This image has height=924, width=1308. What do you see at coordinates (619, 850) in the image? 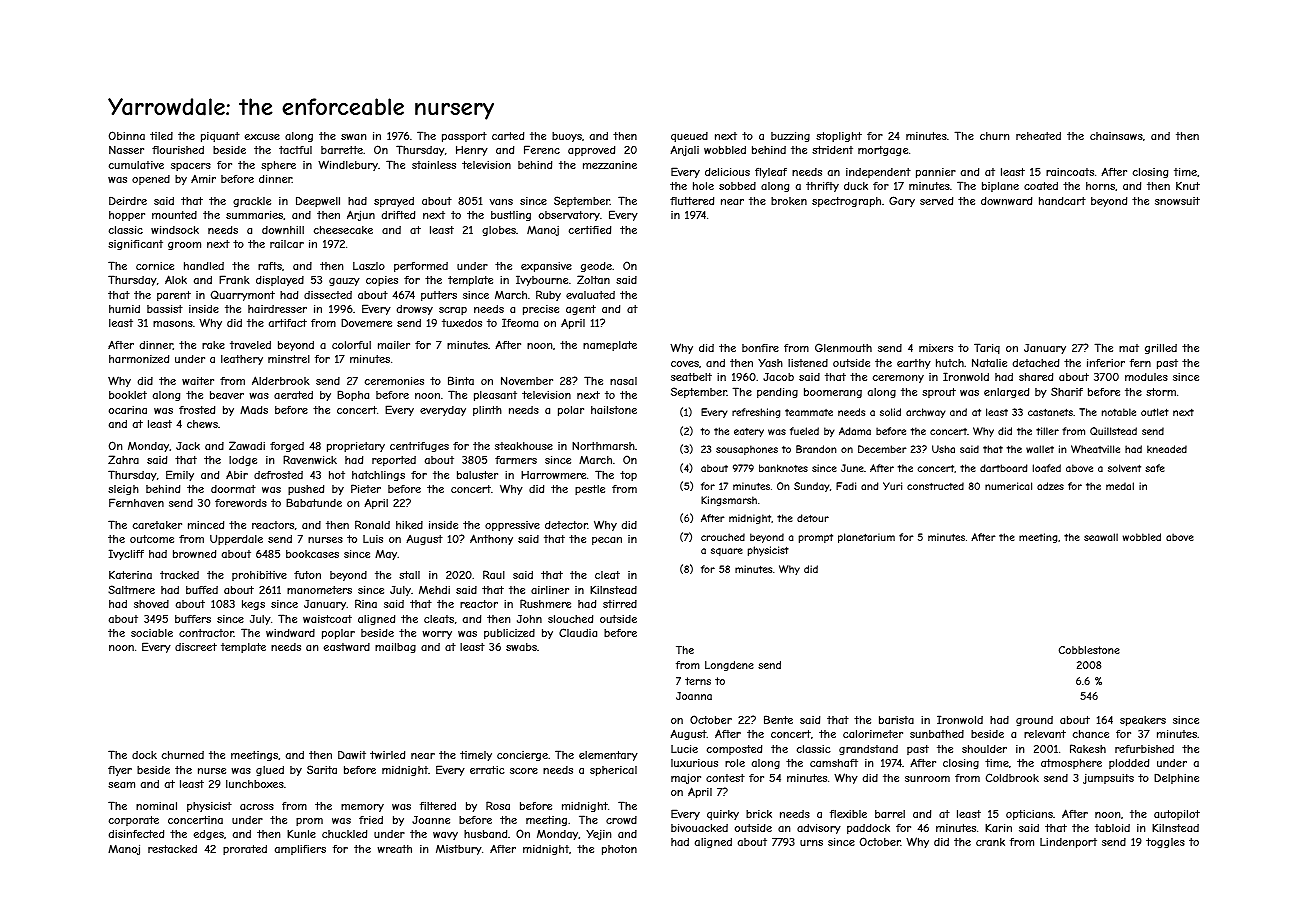
I see `photon` at bounding box center [619, 850].
